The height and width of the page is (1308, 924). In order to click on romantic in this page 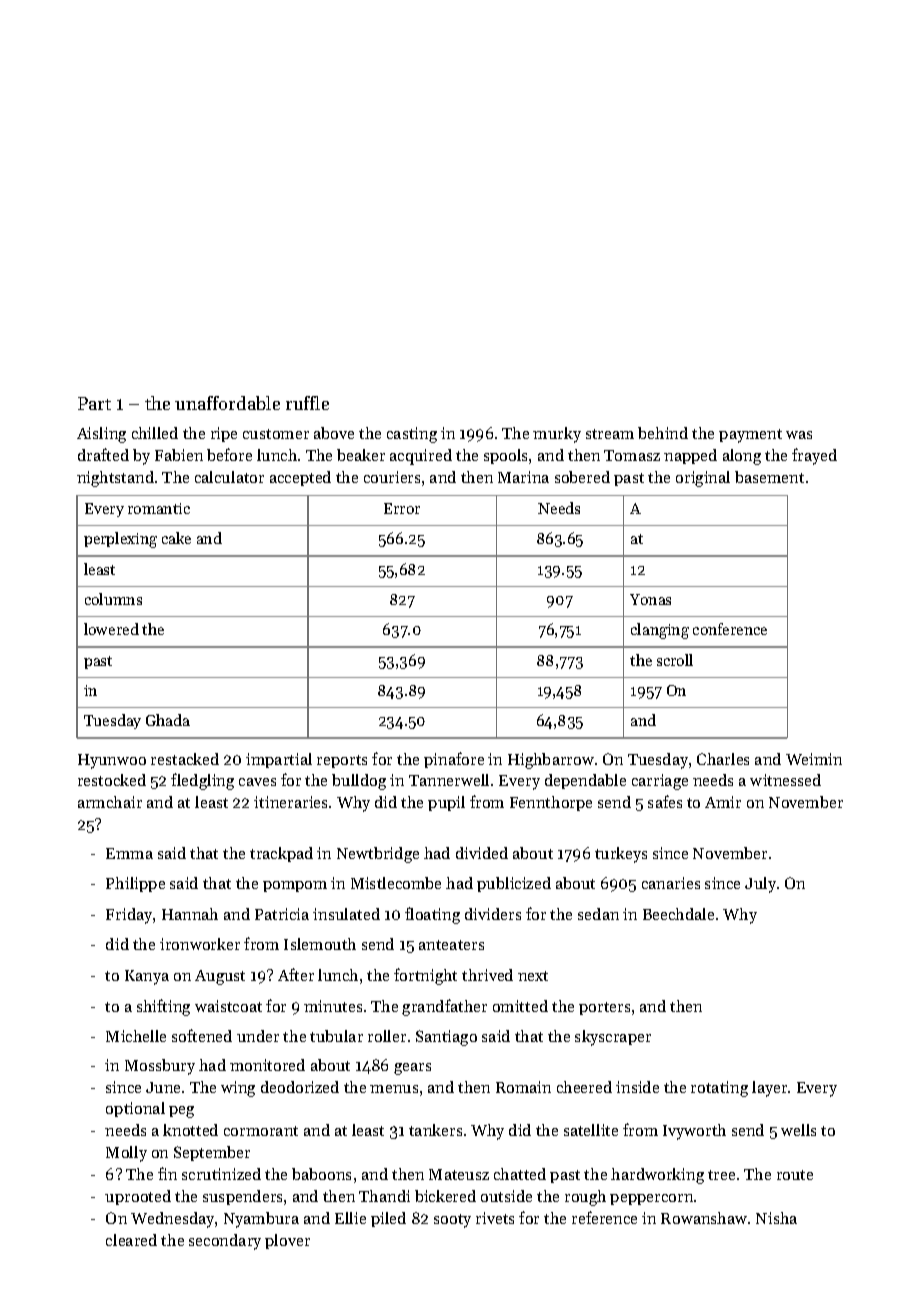, I will do `click(159, 508)`.
